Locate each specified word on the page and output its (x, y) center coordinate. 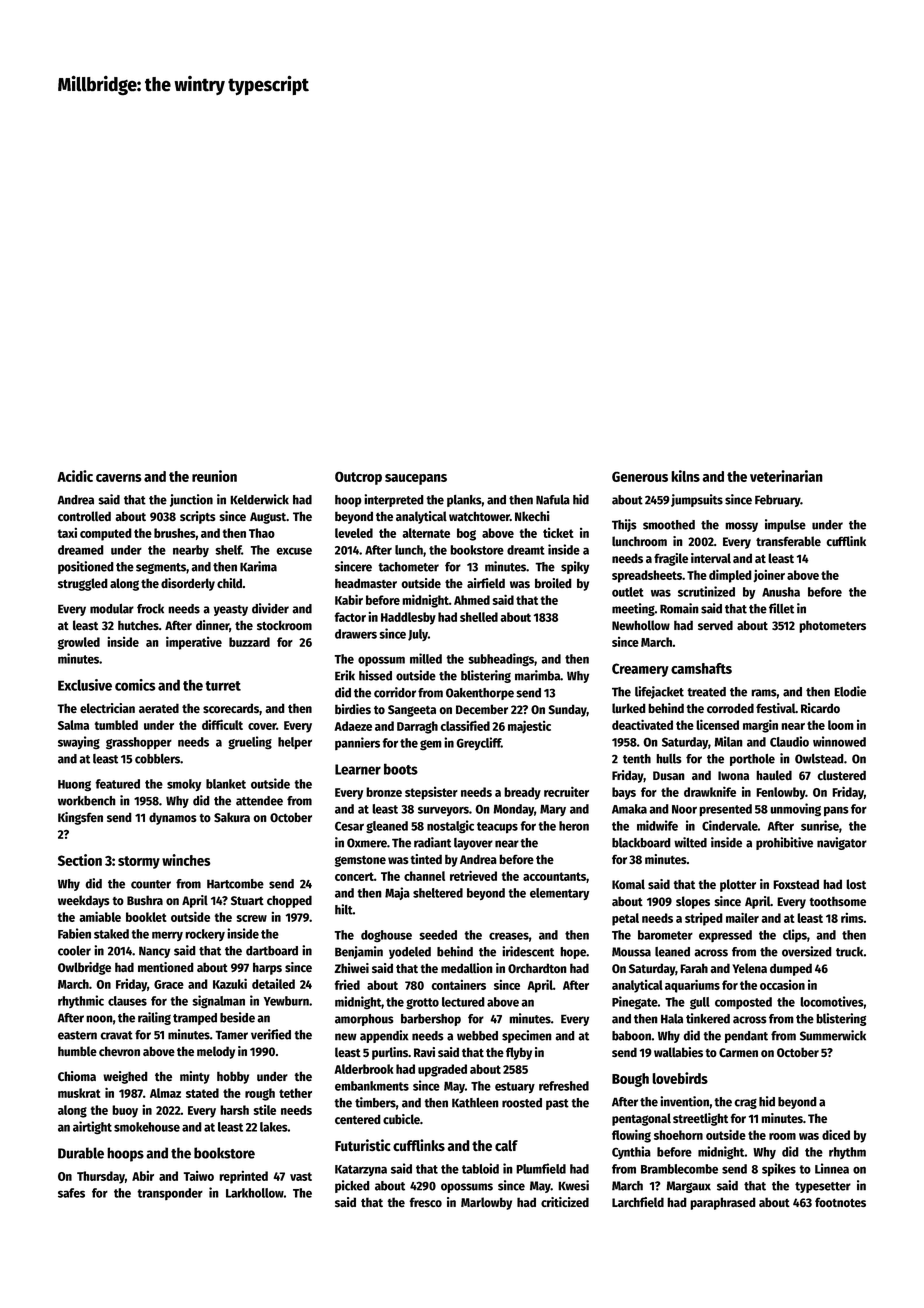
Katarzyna (361, 1170)
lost (856, 884)
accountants (554, 876)
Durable (81, 1153)
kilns (685, 476)
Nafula (553, 500)
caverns (119, 478)
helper (295, 743)
